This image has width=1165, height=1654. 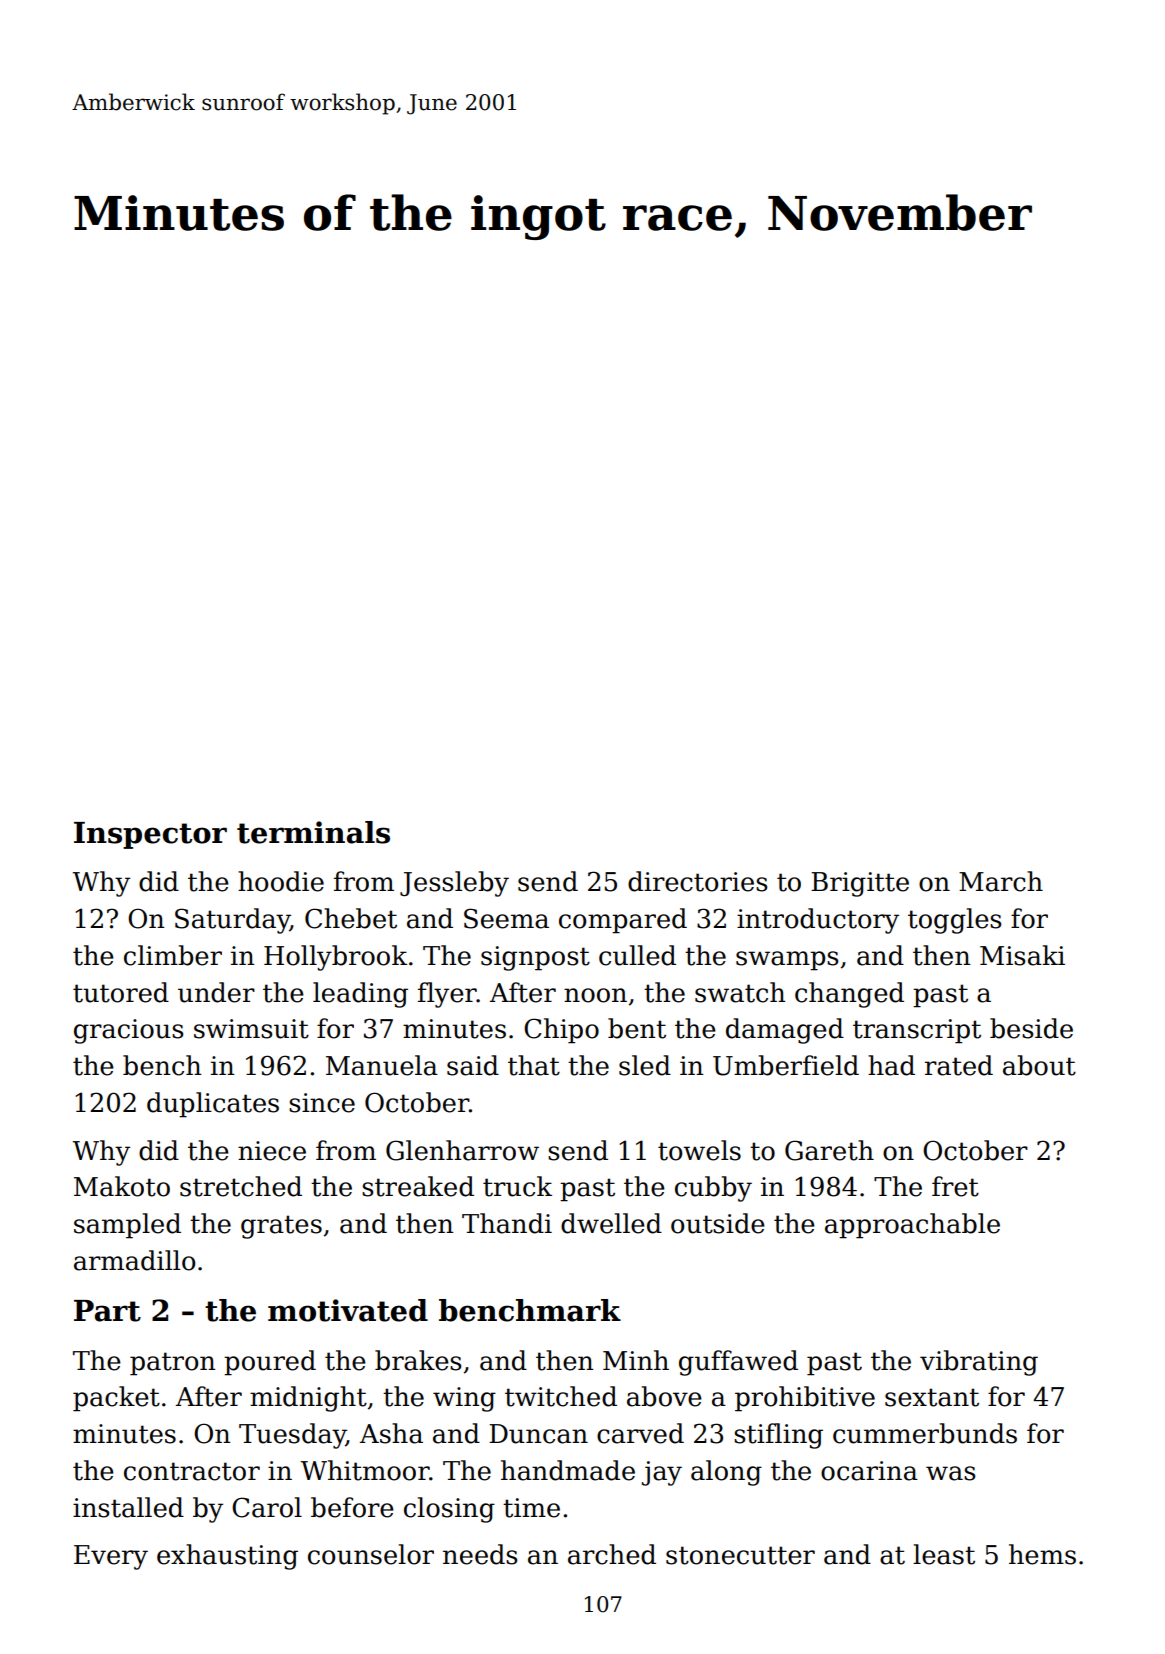 I want to click on wing, so click(x=464, y=1399).
